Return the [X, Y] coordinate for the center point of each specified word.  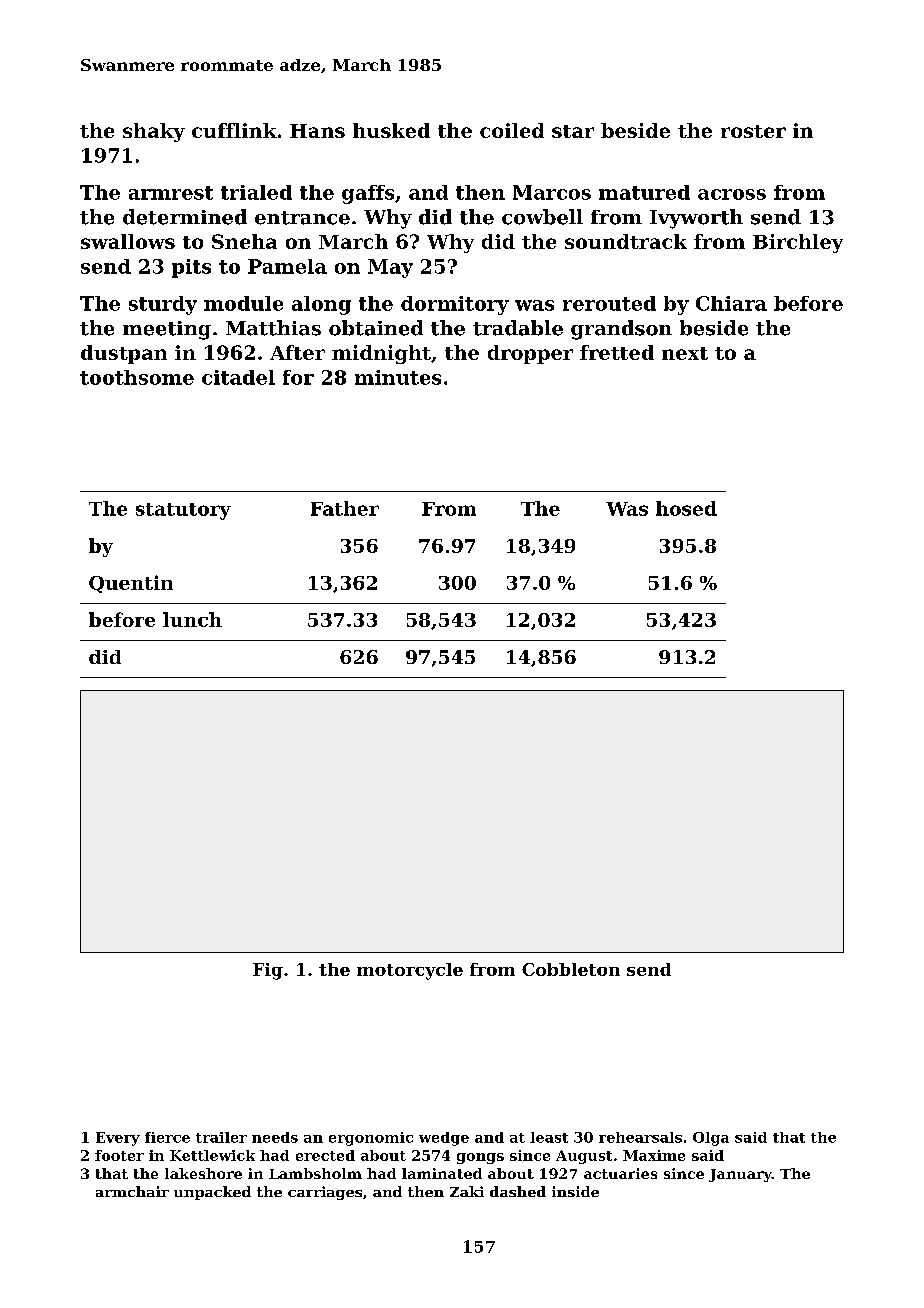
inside [575, 1191]
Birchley [798, 243]
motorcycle [410, 971]
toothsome [137, 377]
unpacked [212, 1193]
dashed [518, 1191]
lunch [192, 619]
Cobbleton [571, 969]
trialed [256, 192]
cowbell [542, 217]
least [549, 1137]
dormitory [455, 305]
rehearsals [640, 1137]
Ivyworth [696, 219]
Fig [268, 971]
